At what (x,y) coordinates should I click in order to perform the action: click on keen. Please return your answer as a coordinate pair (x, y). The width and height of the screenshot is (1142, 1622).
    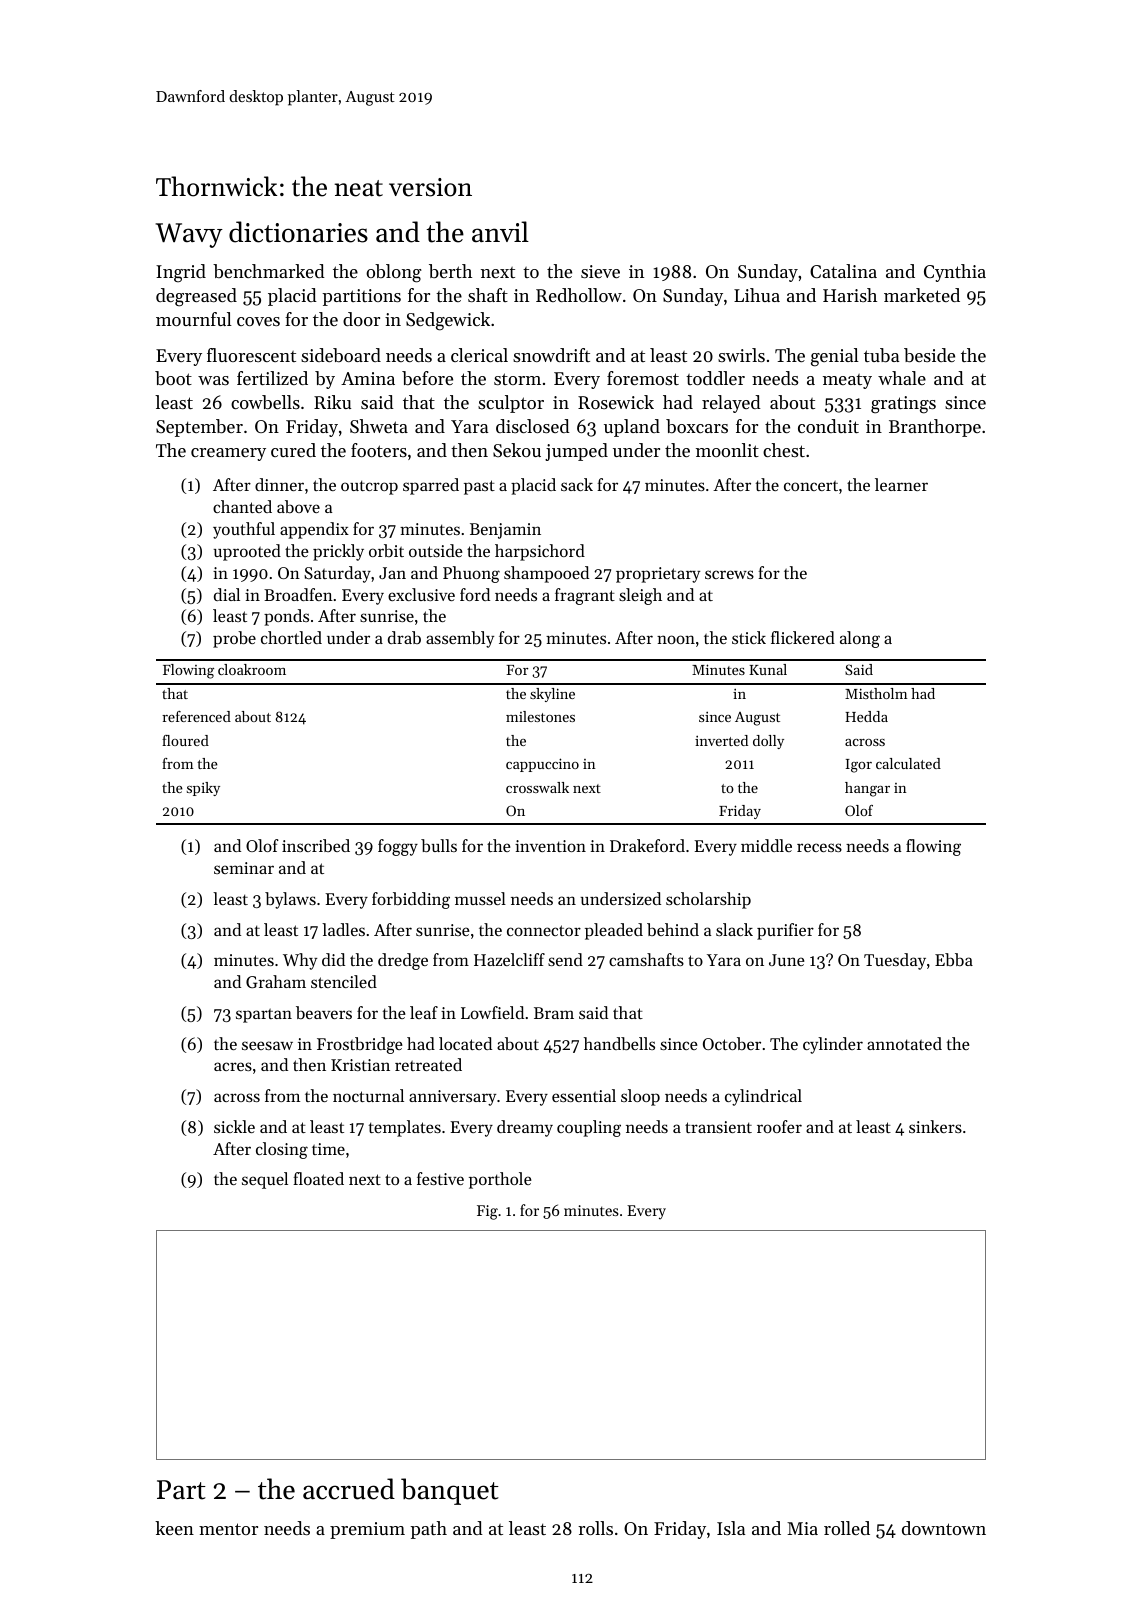
    Looking at the image, I should click on (174, 1528).
